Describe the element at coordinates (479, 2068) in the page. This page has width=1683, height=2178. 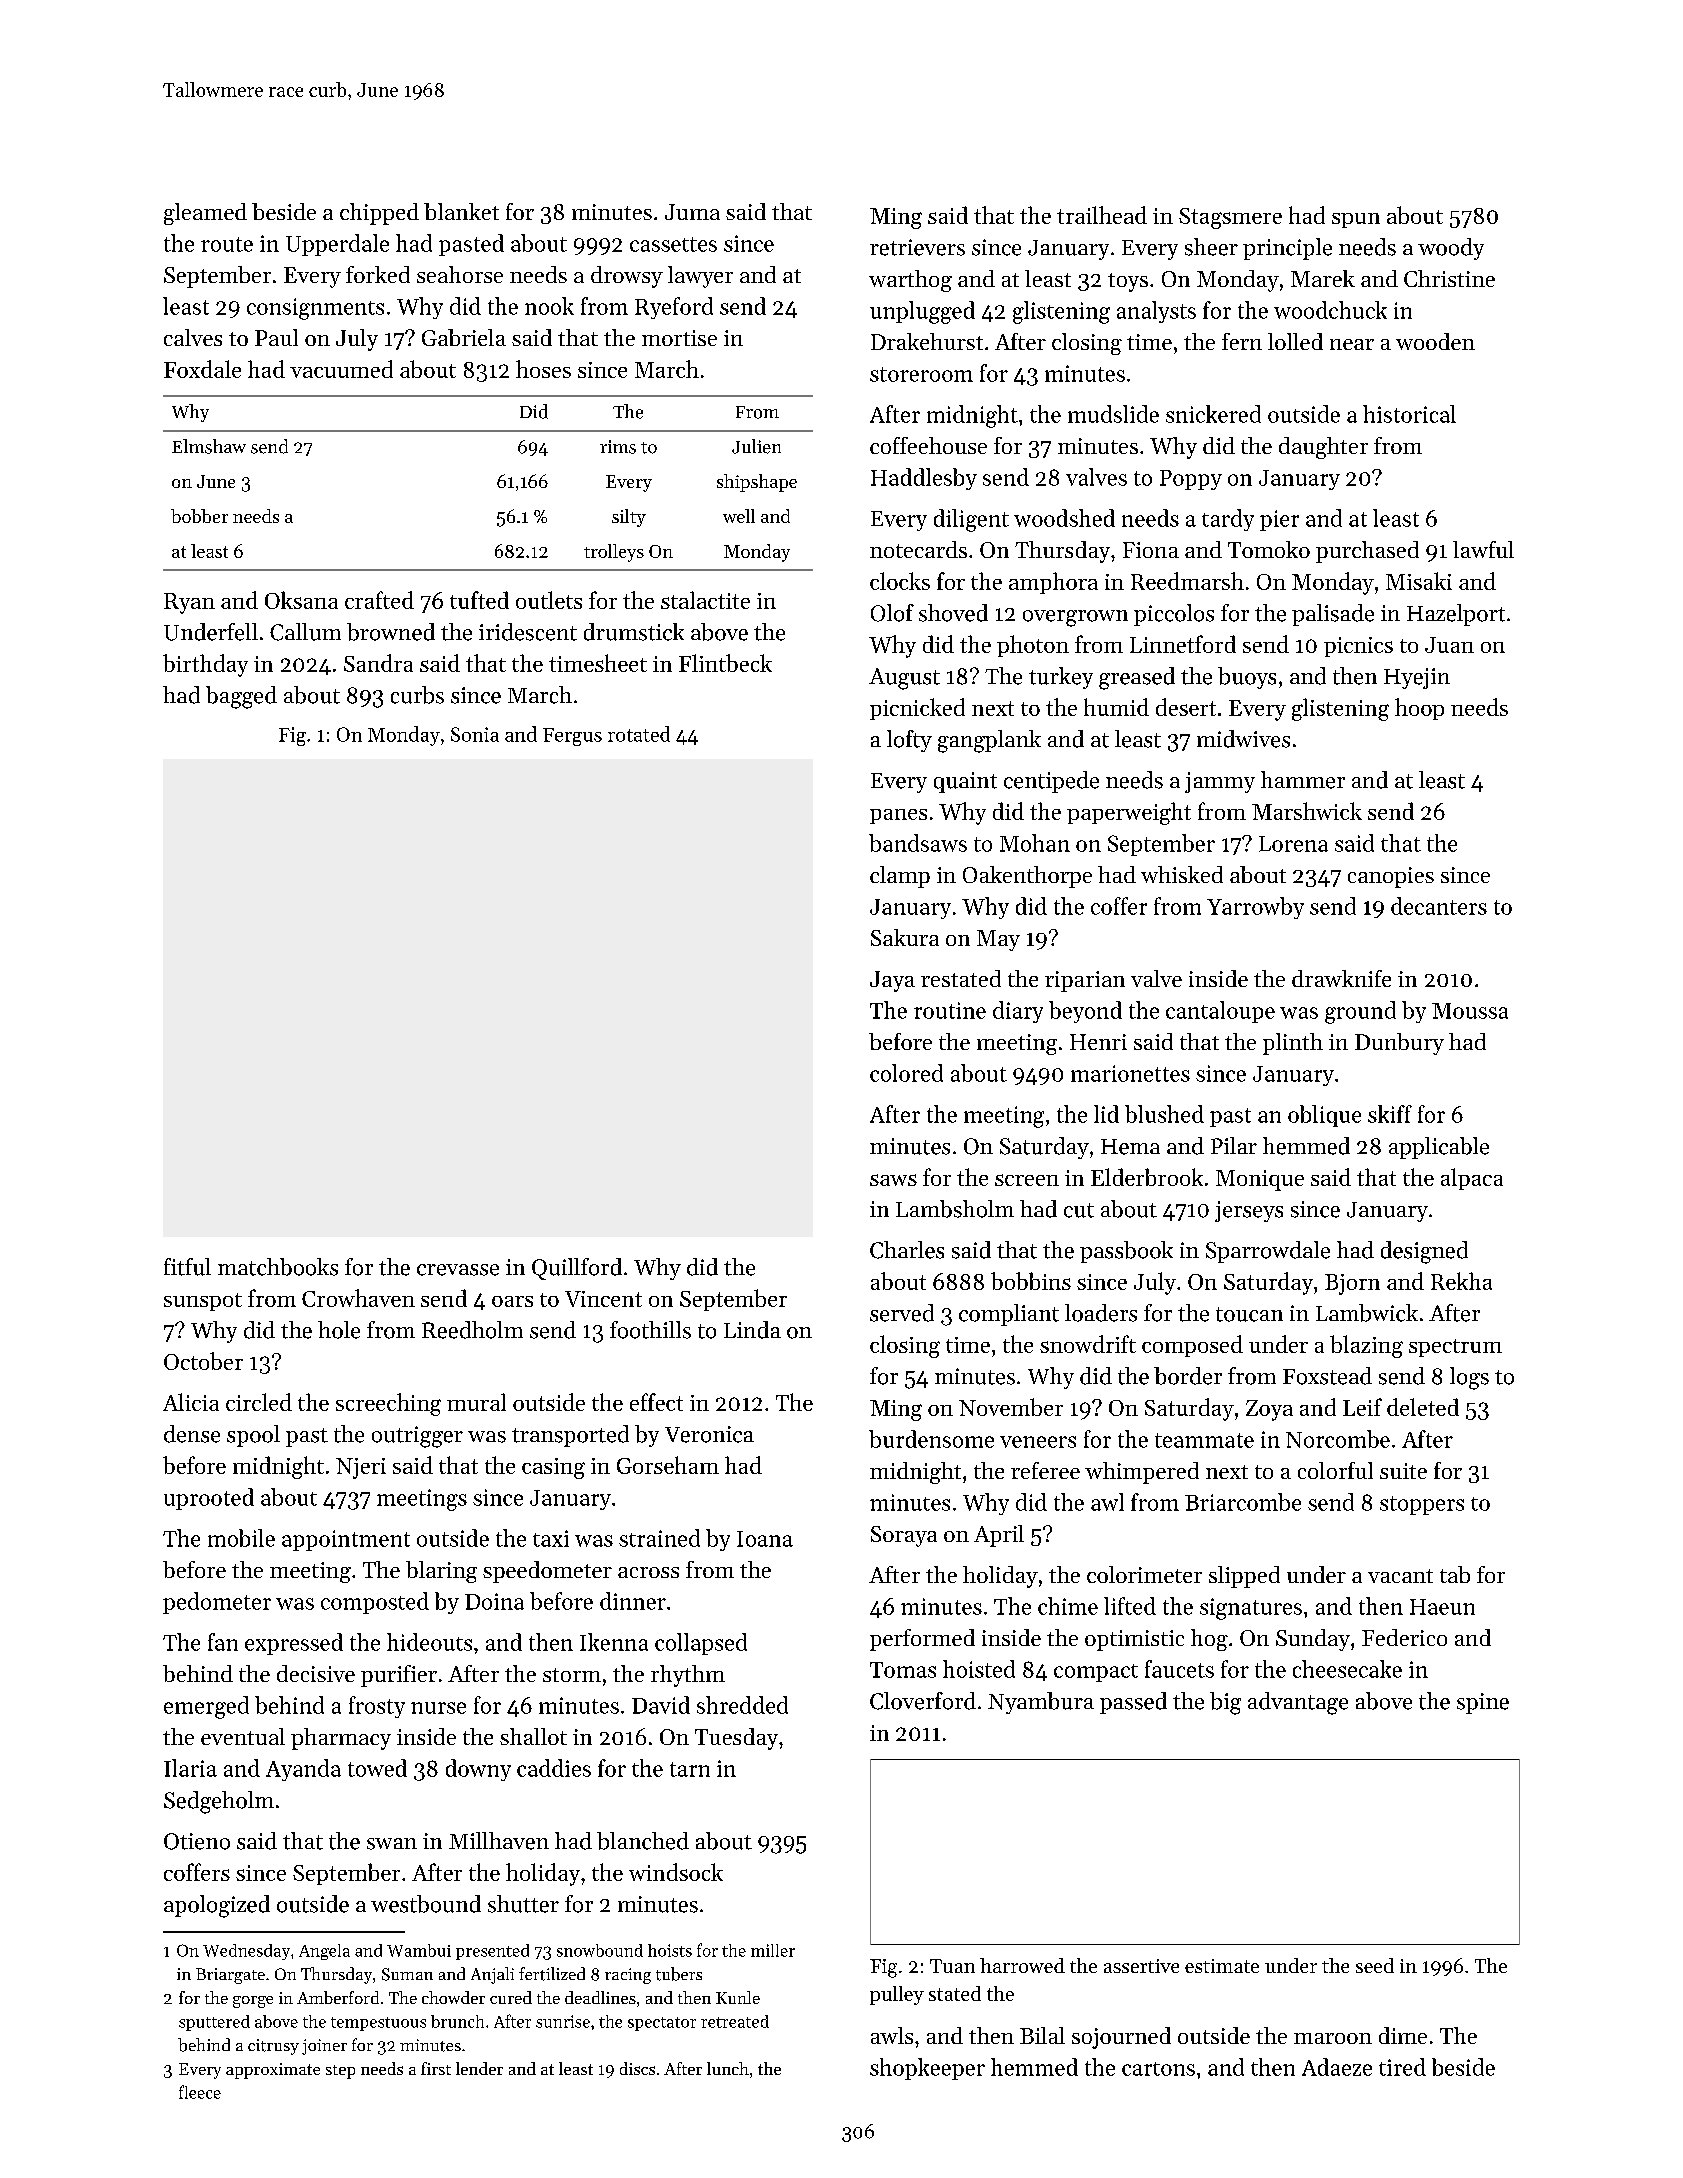
I see `lender` at that location.
